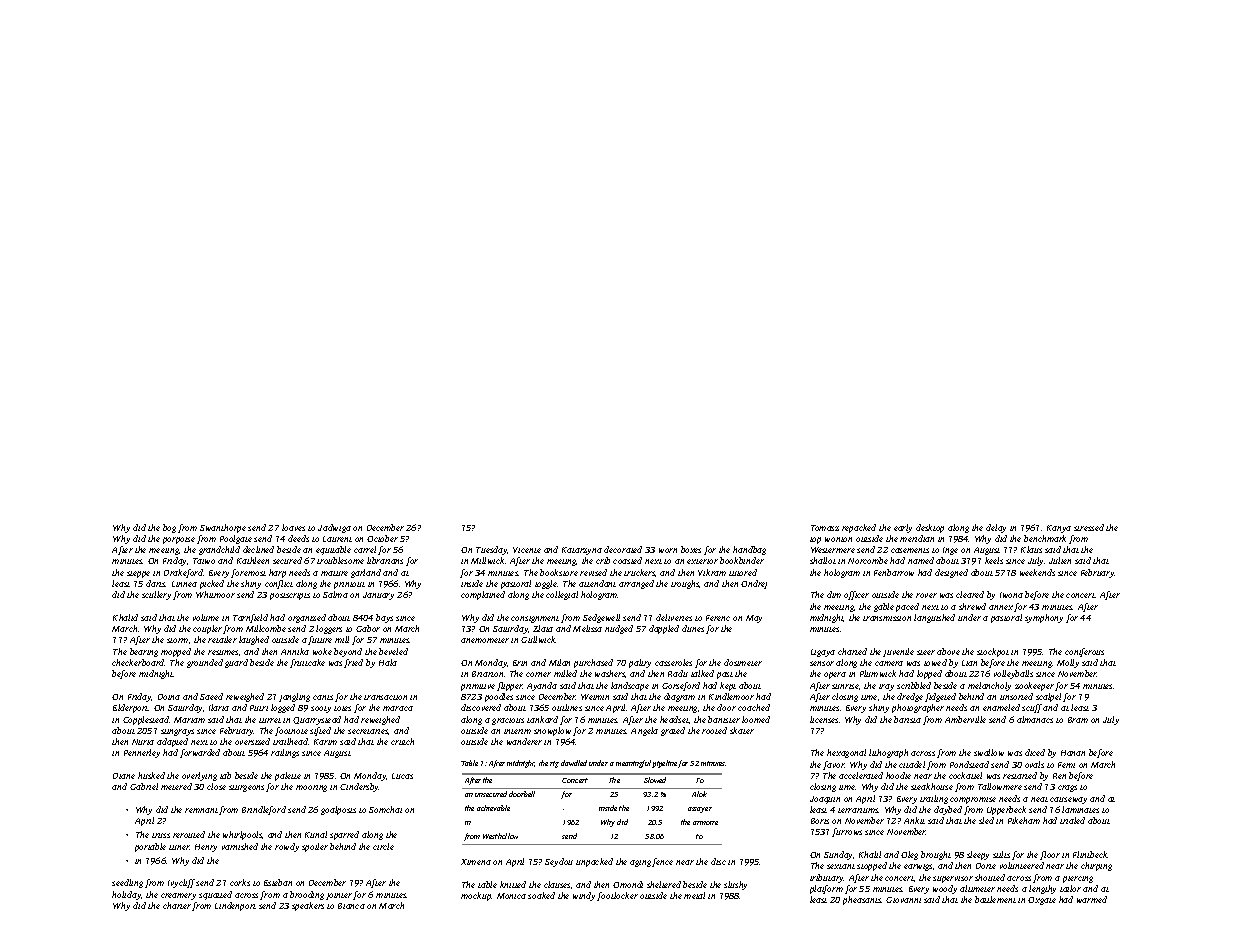  Describe the element at coordinates (384, 618) in the page. I see `bays` at that location.
